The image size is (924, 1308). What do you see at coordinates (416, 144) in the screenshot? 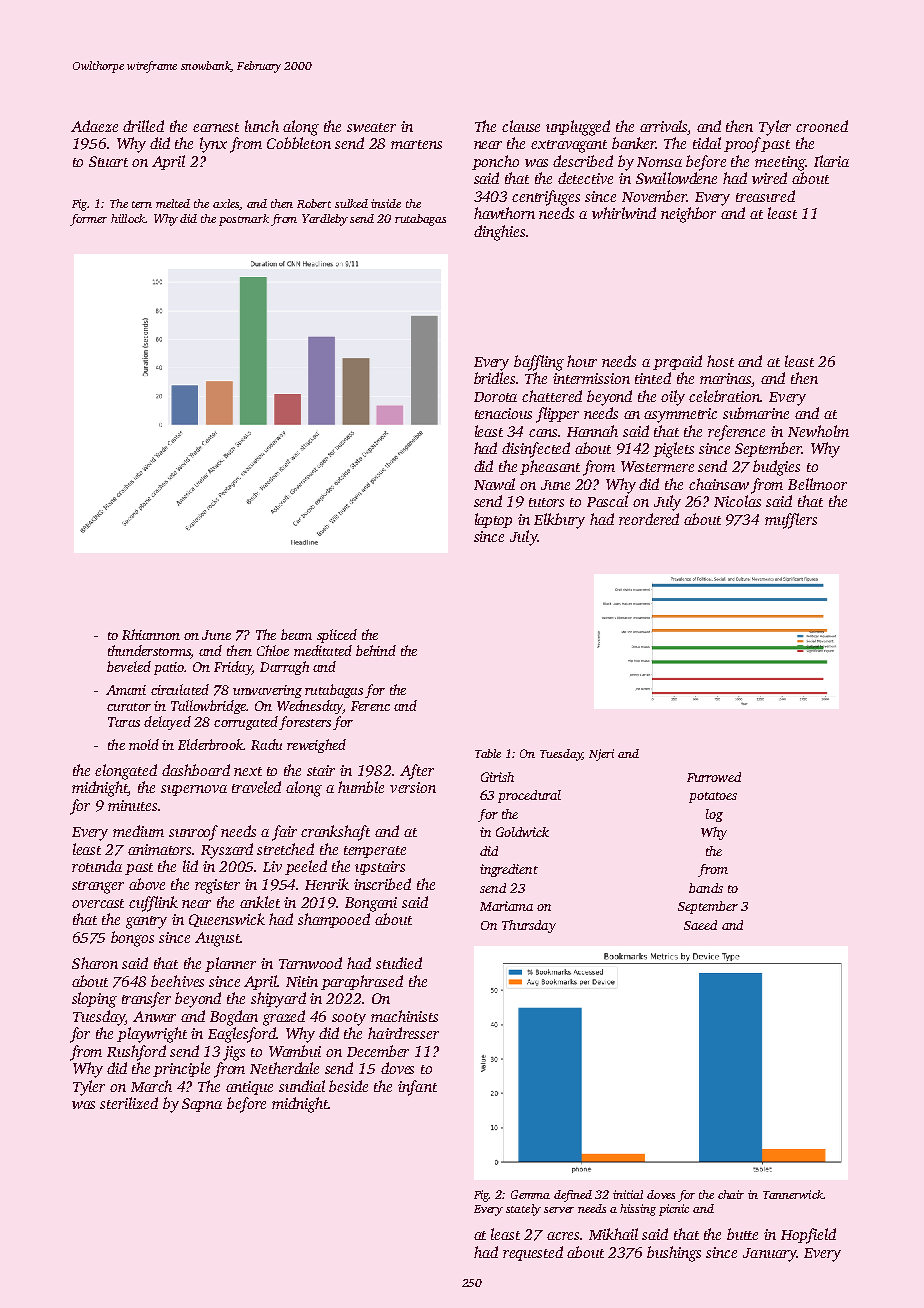
I see `martens` at bounding box center [416, 144].
